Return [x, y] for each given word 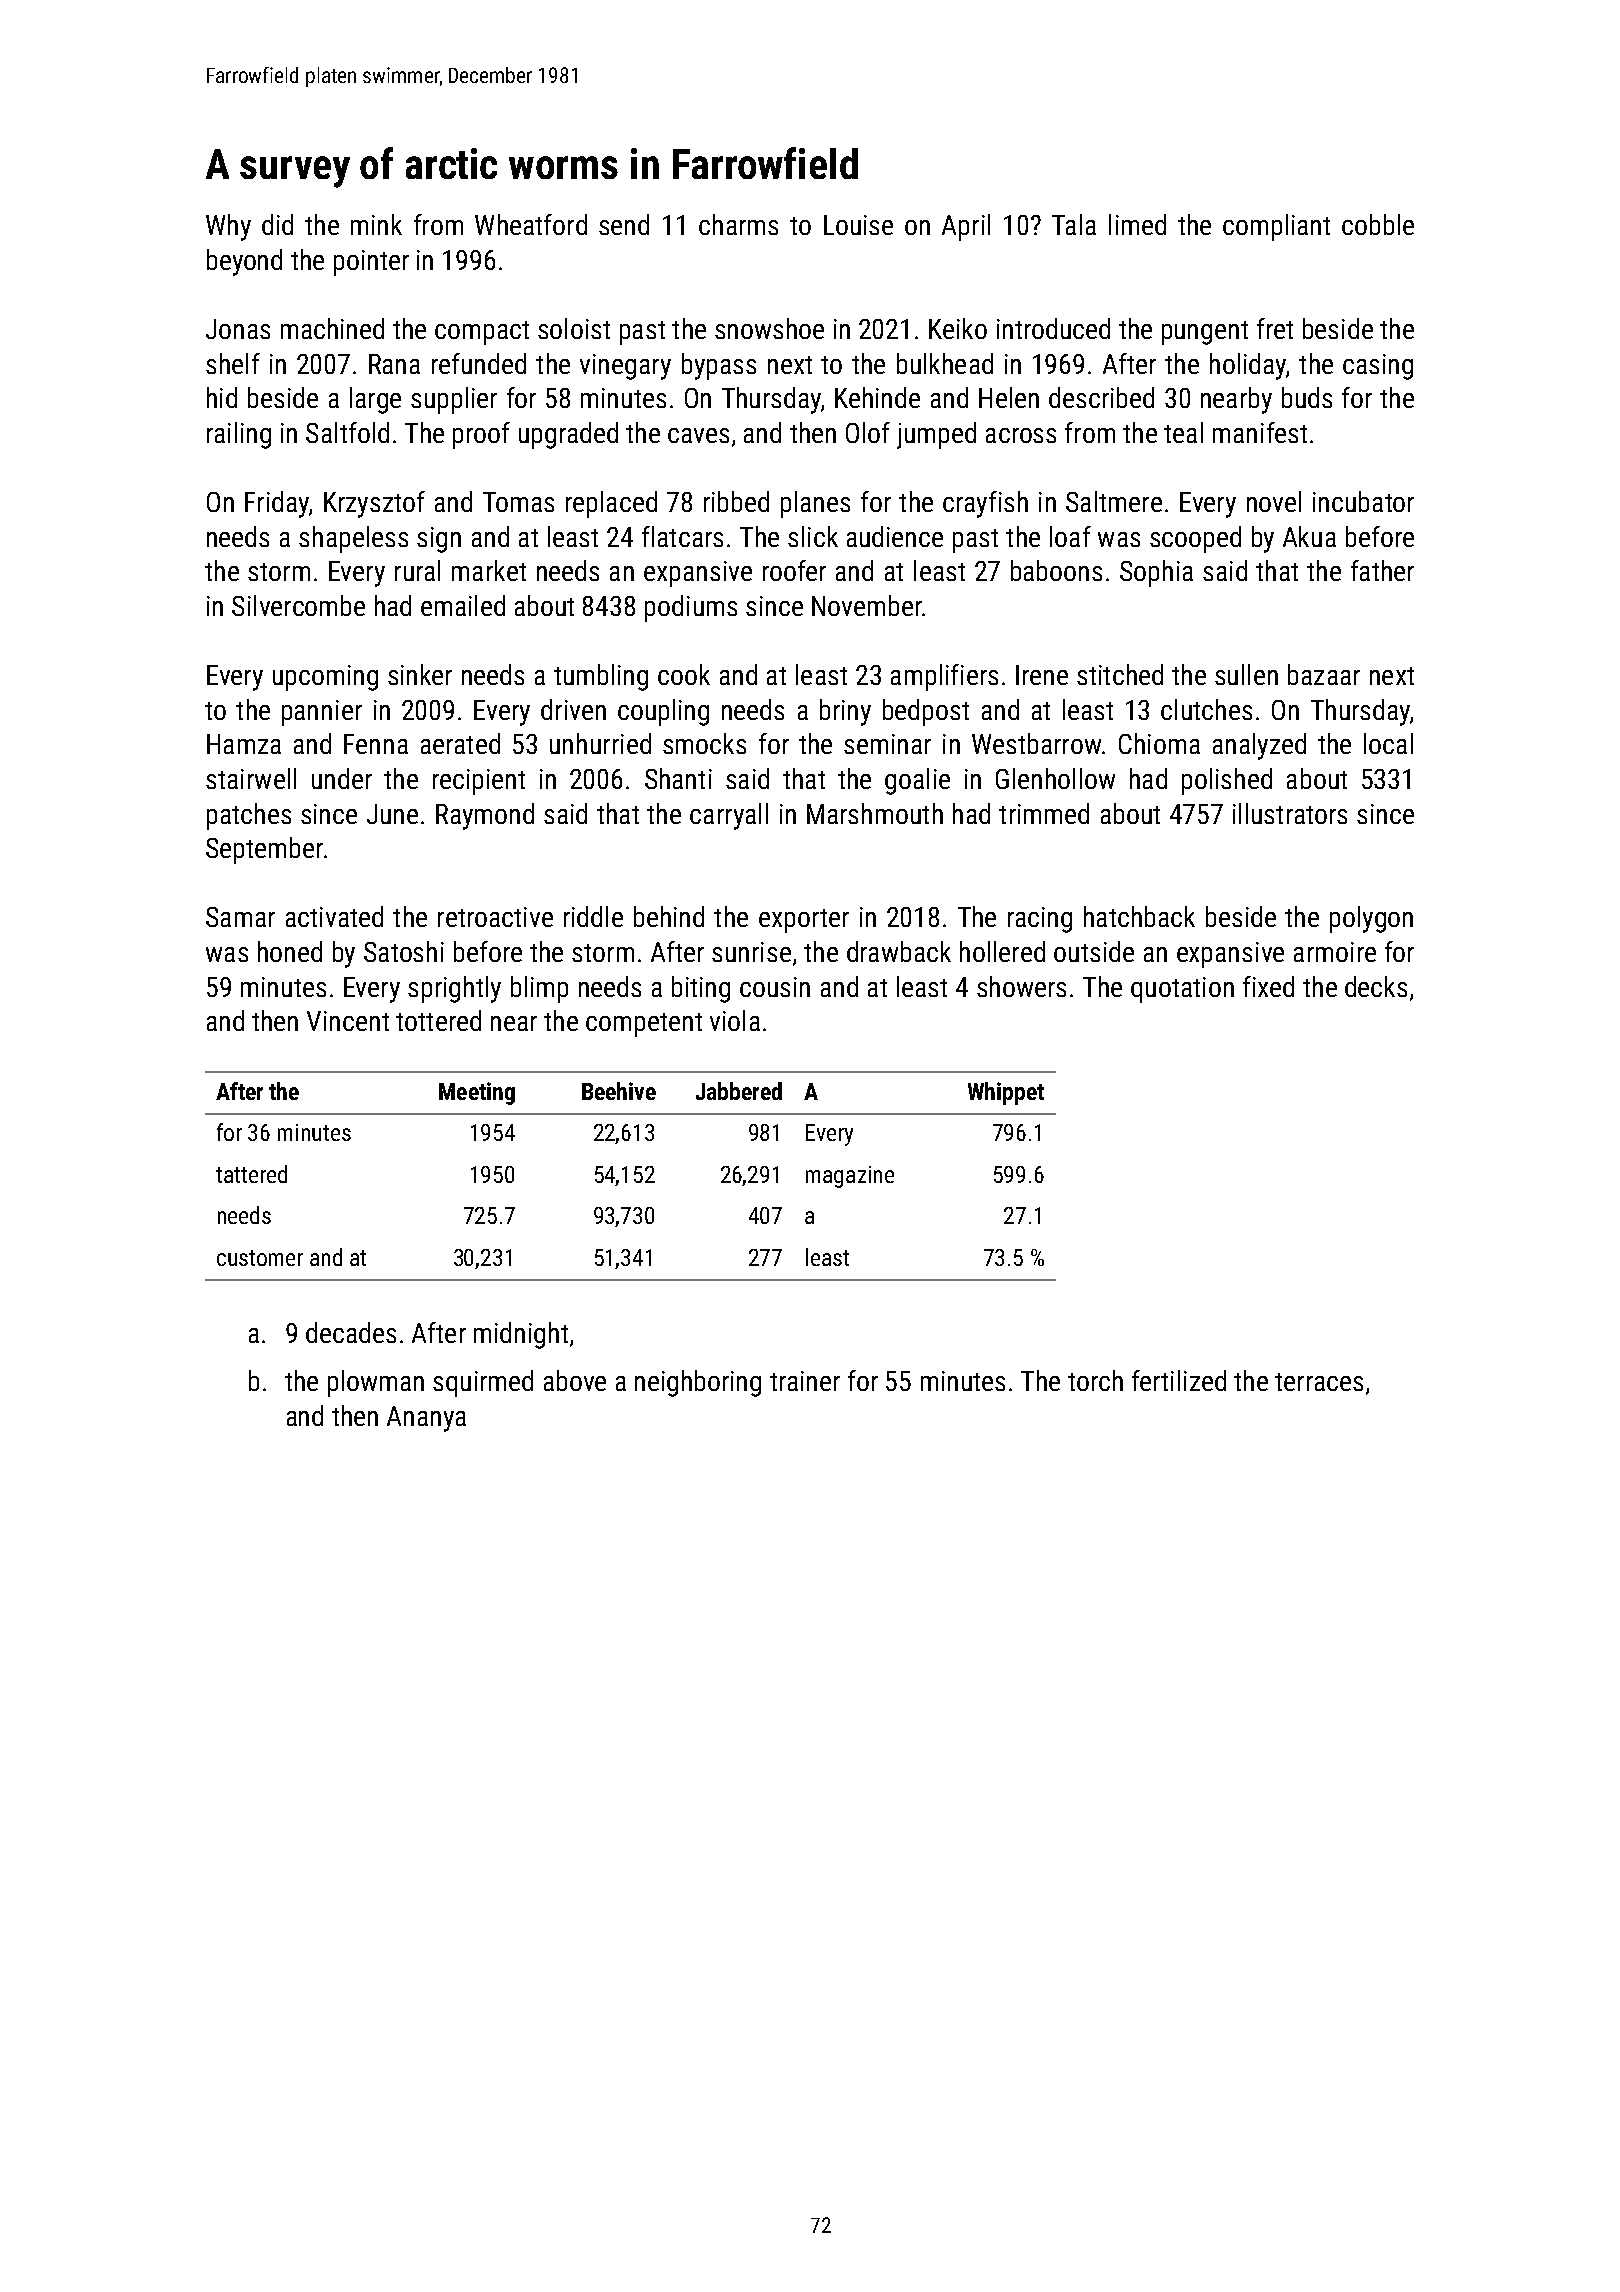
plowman [376, 1383]
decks [1376, 986]
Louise [858, 225]
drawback [899, 951]
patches [249, 816]
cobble [1378, 224]
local [1388, 743]
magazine [850, 1177]
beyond [244, 262]
